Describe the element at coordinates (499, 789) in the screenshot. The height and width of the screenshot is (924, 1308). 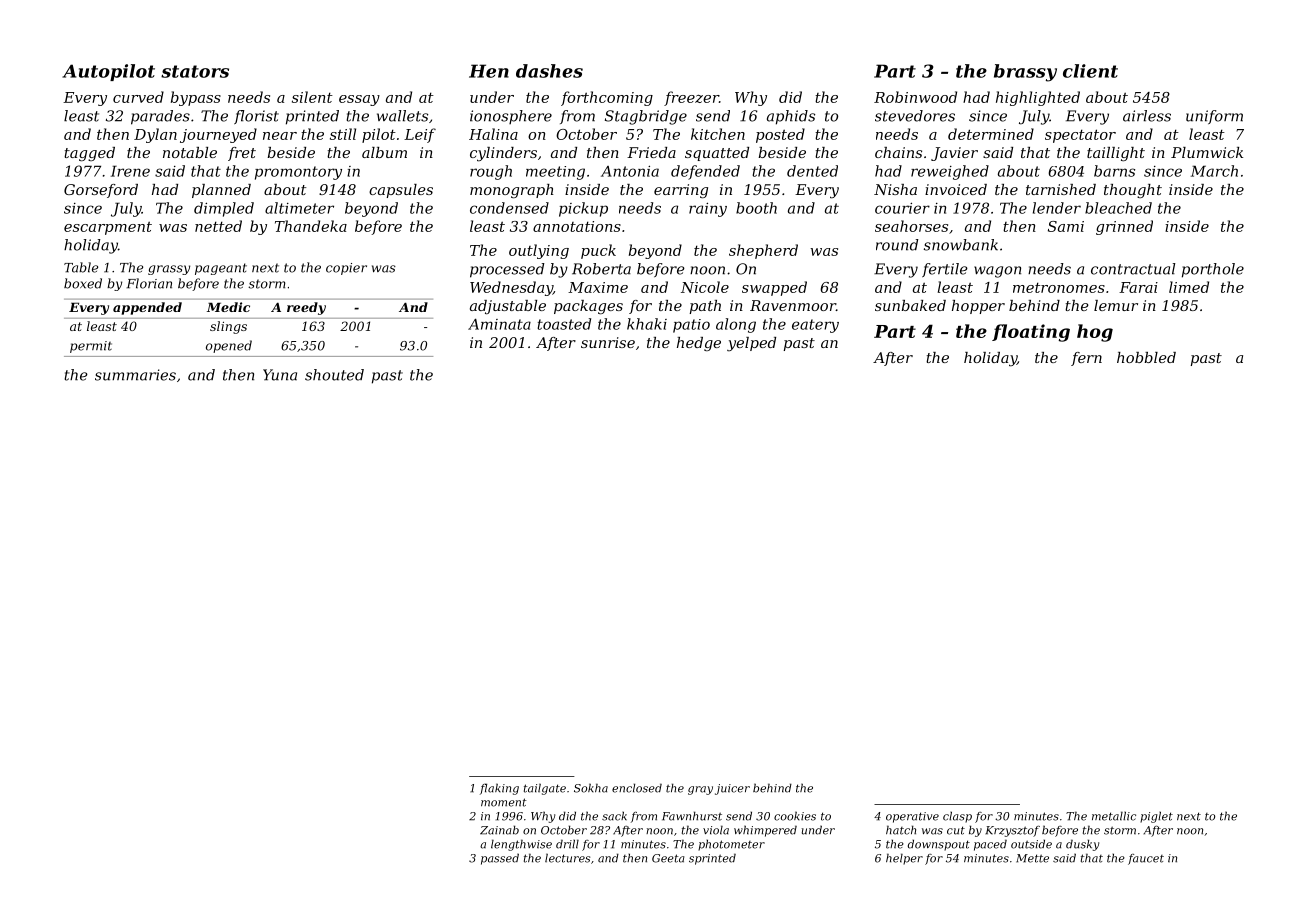
I see `flaking` at that location.
